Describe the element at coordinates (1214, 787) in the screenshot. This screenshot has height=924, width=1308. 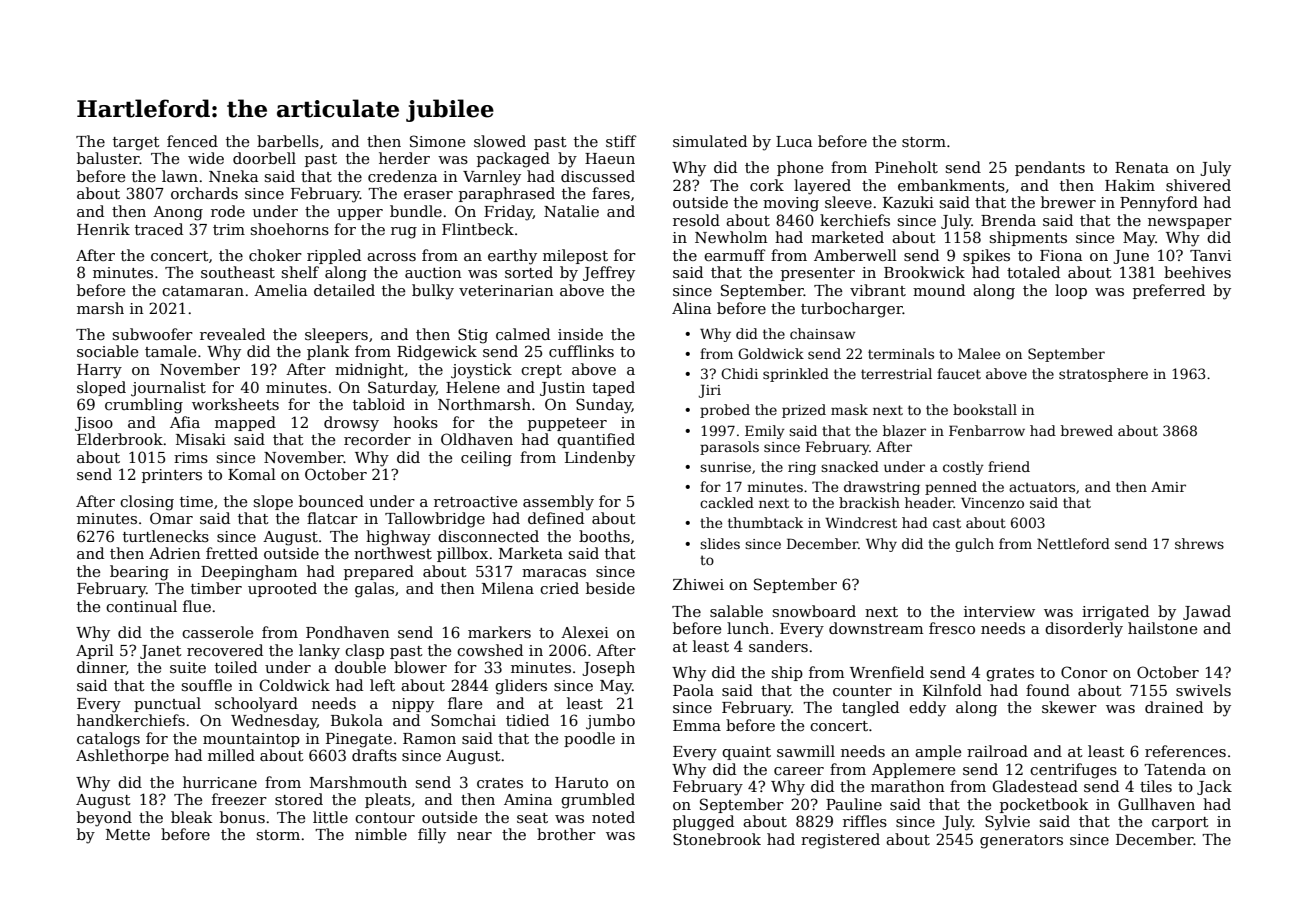
I see `Jack` at that location.
